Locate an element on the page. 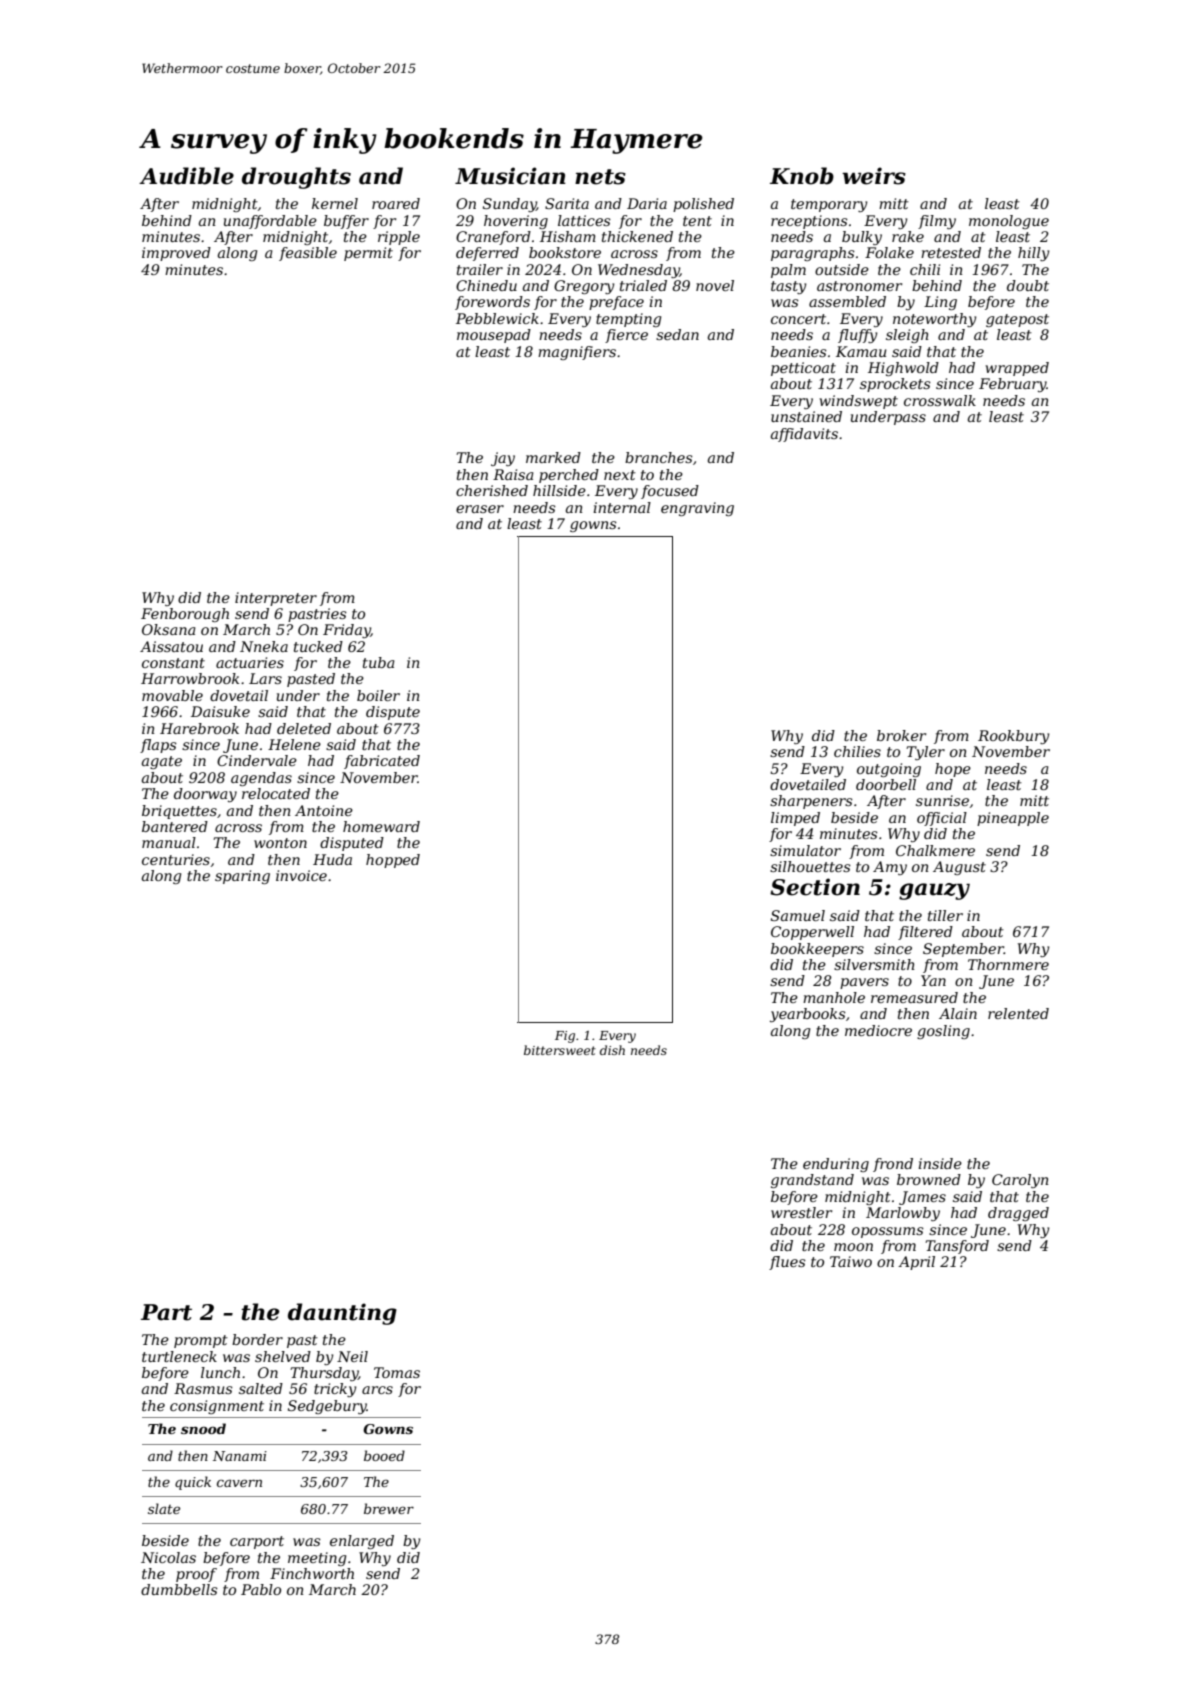 This page has width=1191, height=1684. Musician is located at coordinates (510, 176).
